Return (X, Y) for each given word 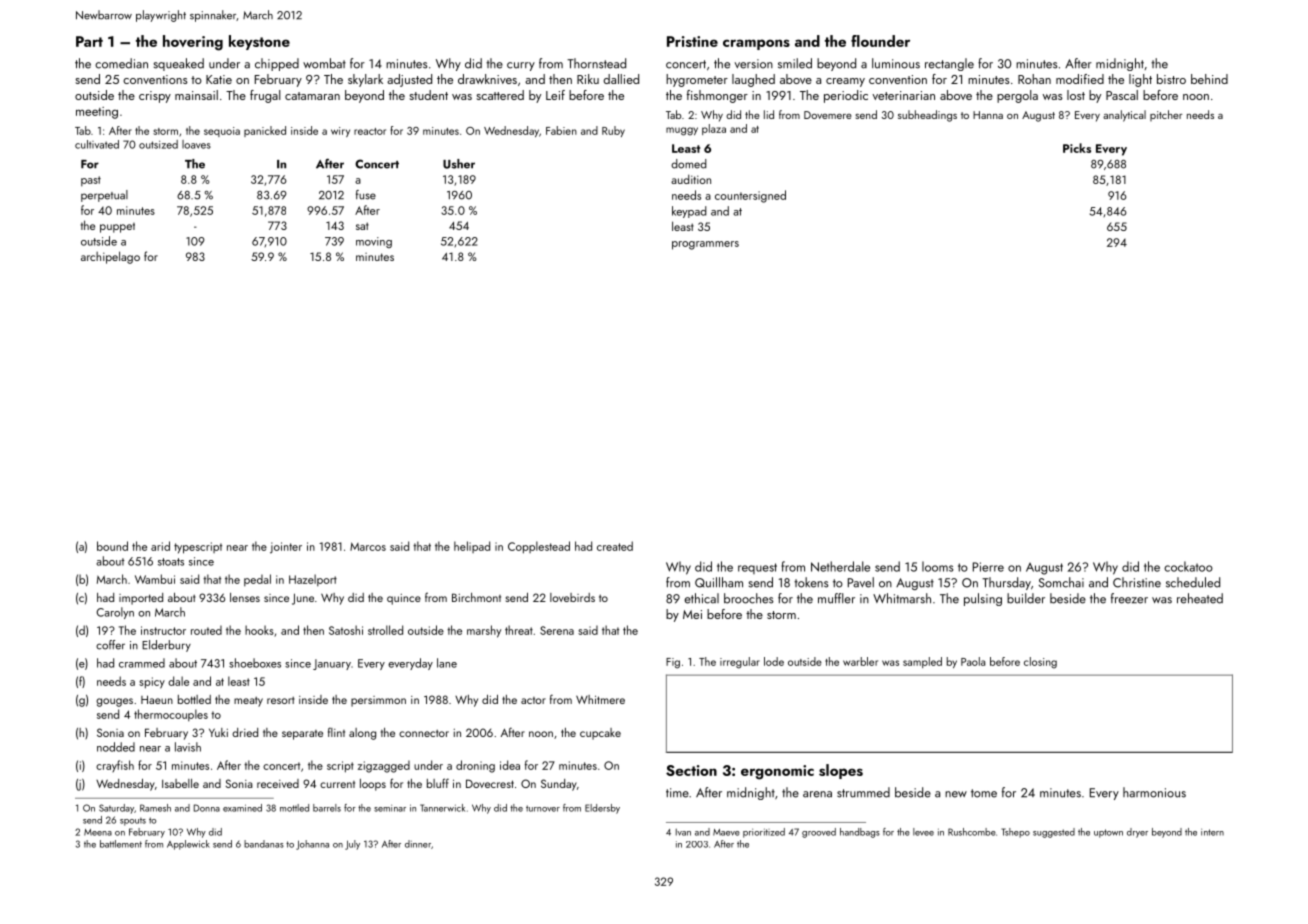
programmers (705, 245)
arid (160, 546)
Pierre (988, 567)
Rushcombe (972, 832)
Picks (1077, 148)
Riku (588, 79)
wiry (340, 132)
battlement (121, 844)
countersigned (750, 196)
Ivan (683, 832)
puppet (117, 228)
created (615, 546)
